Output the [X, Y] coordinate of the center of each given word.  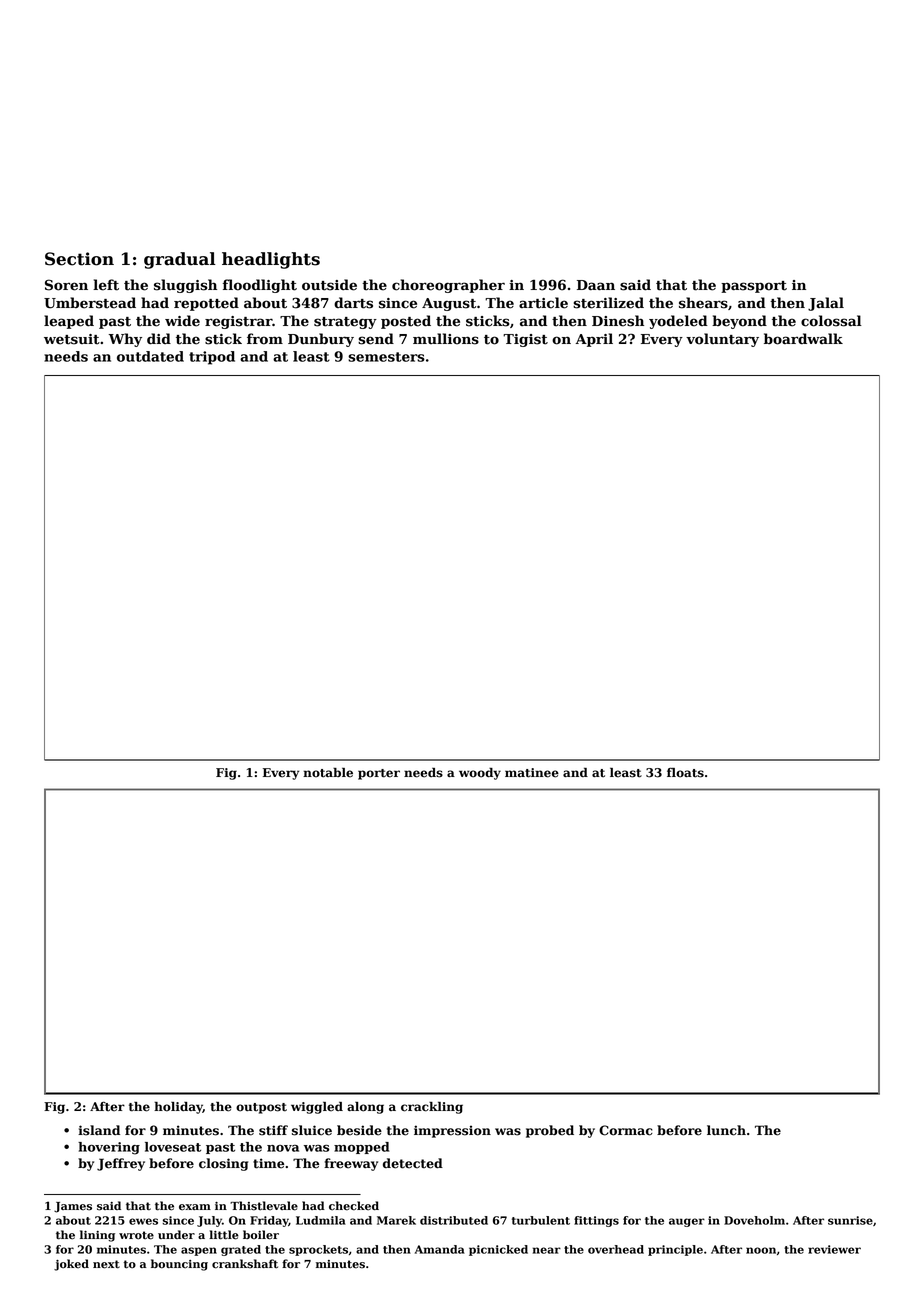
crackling [432, 1107]
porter [379, 774]
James [73, 1207]
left [106, 285]
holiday [178, 1108]
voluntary [722, 340]
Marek [396, 1220]
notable [328, 773]
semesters [386, 357]
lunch [726, 1130]
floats [685, 772]
